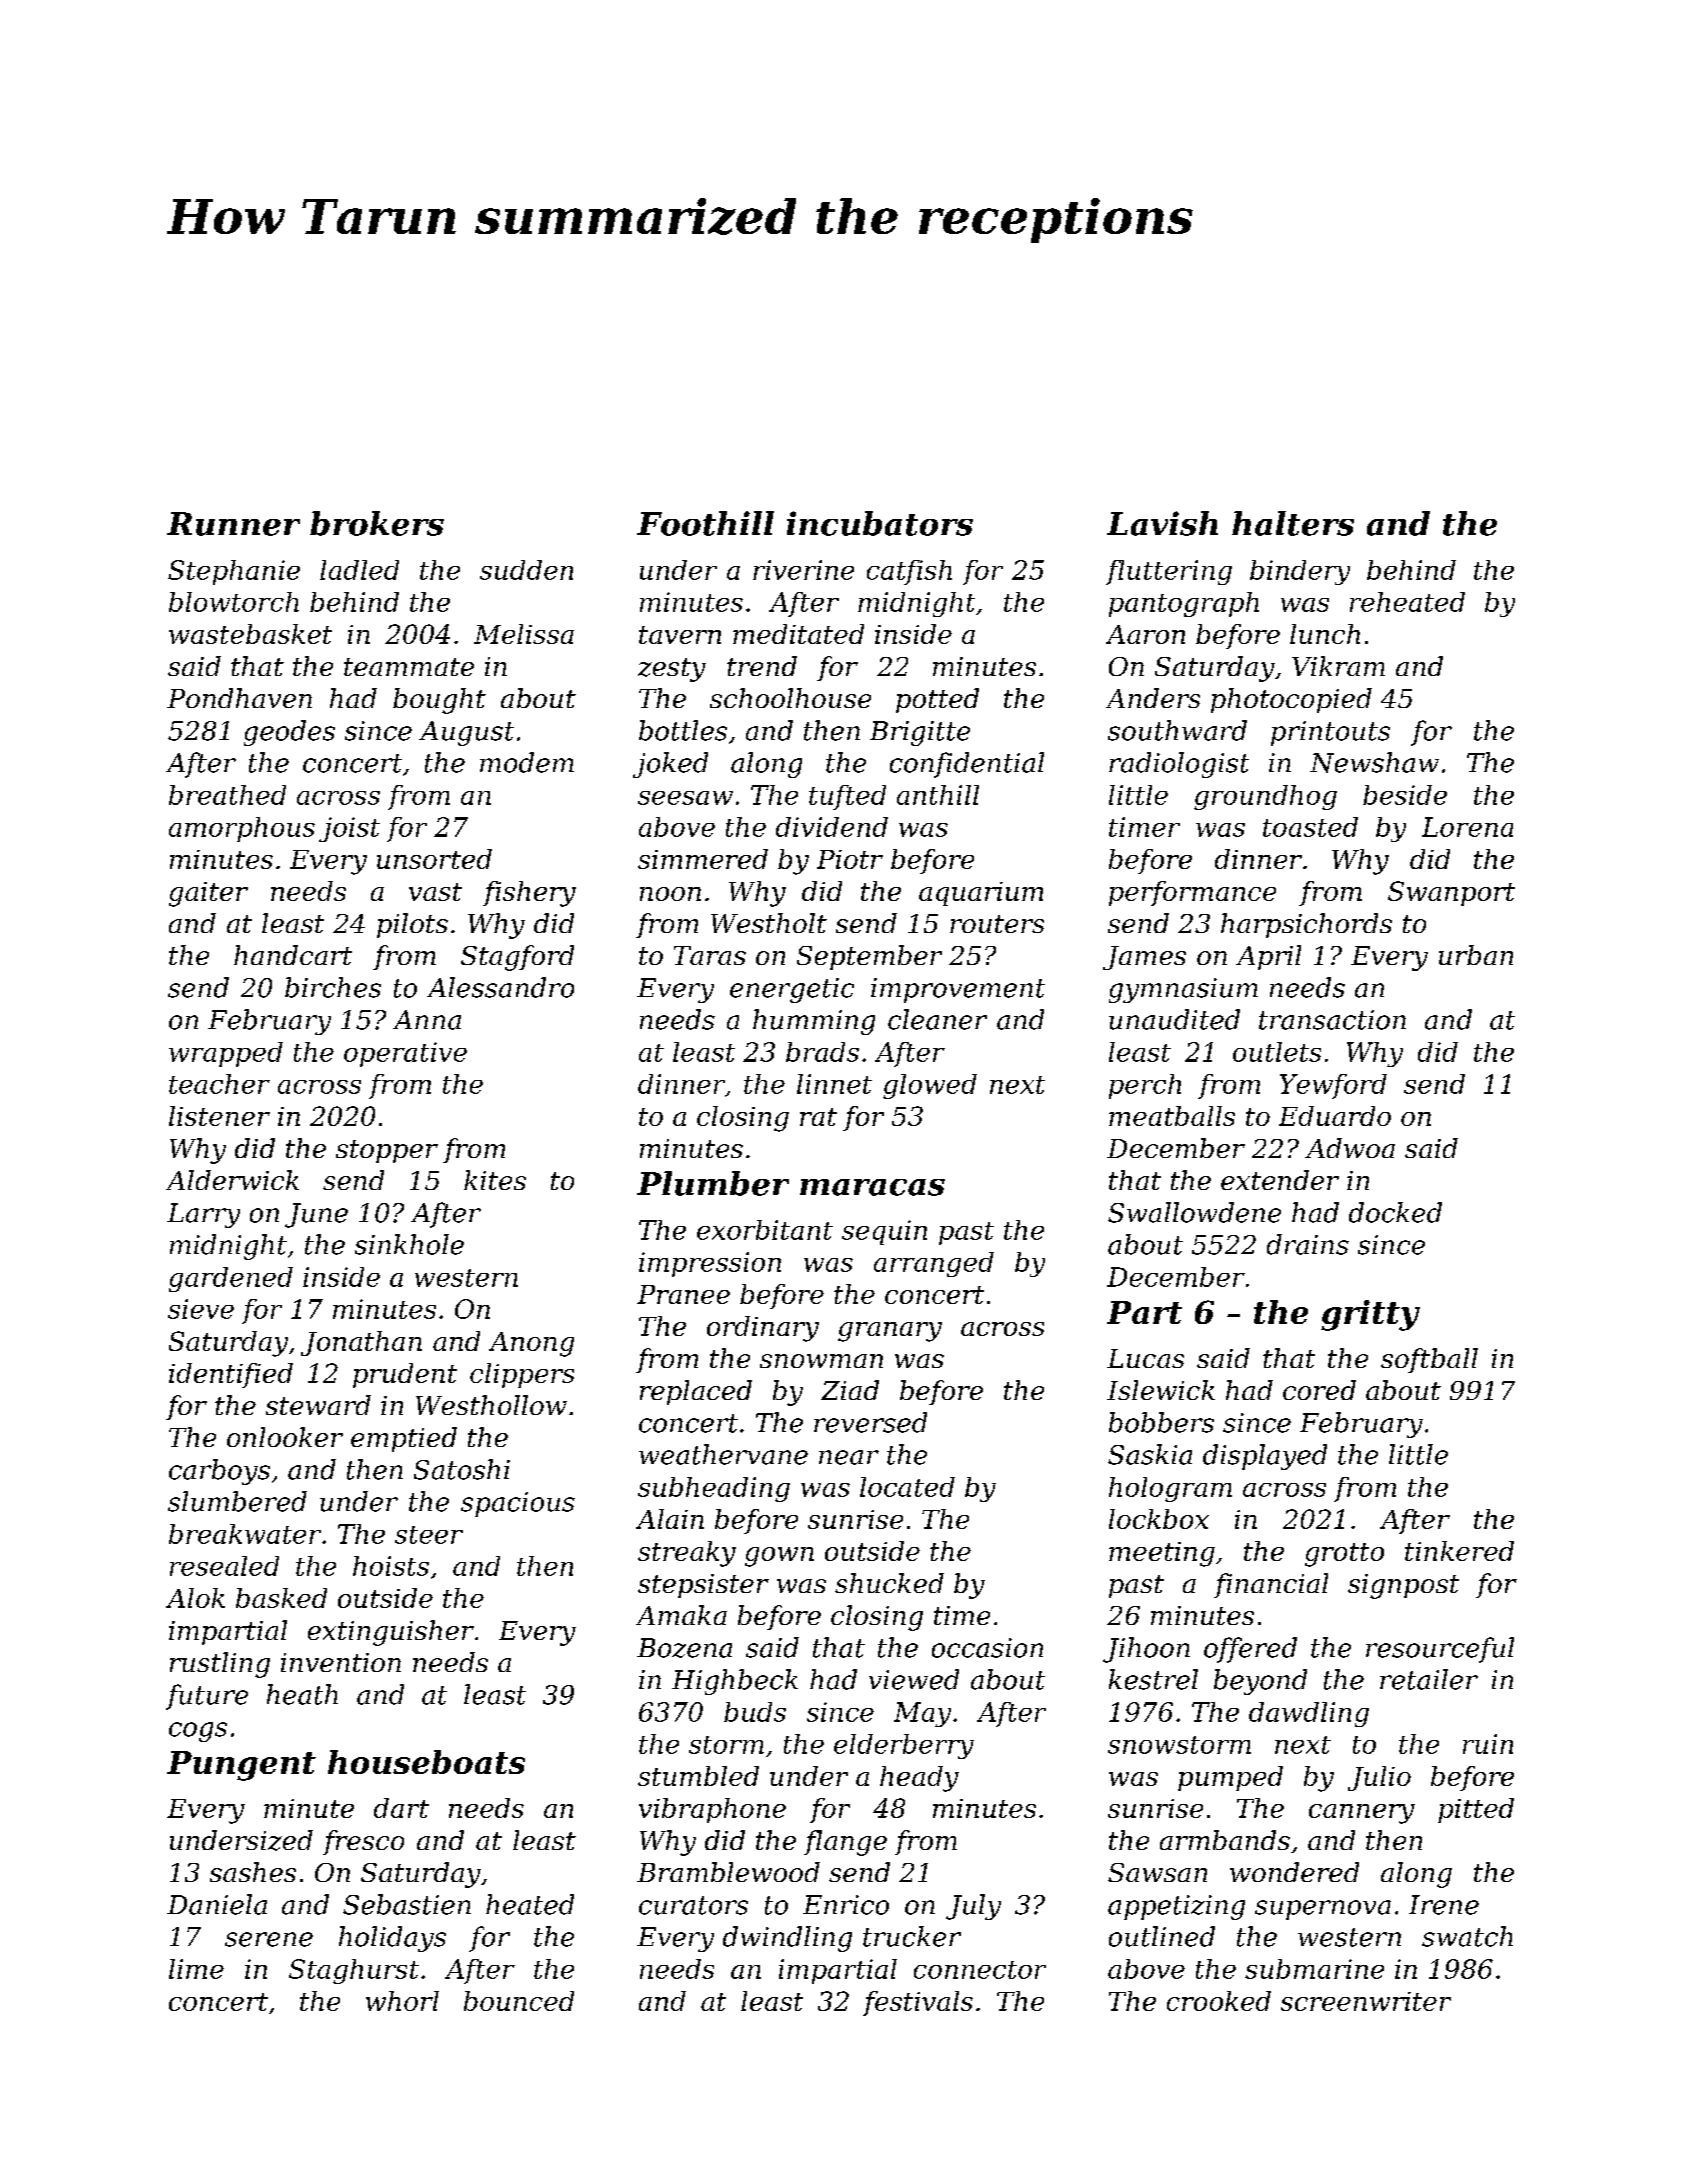 Image resolution: width=1683 pixels, height=2178 pixels. I want to click on bounced, so click(519, 2001).
